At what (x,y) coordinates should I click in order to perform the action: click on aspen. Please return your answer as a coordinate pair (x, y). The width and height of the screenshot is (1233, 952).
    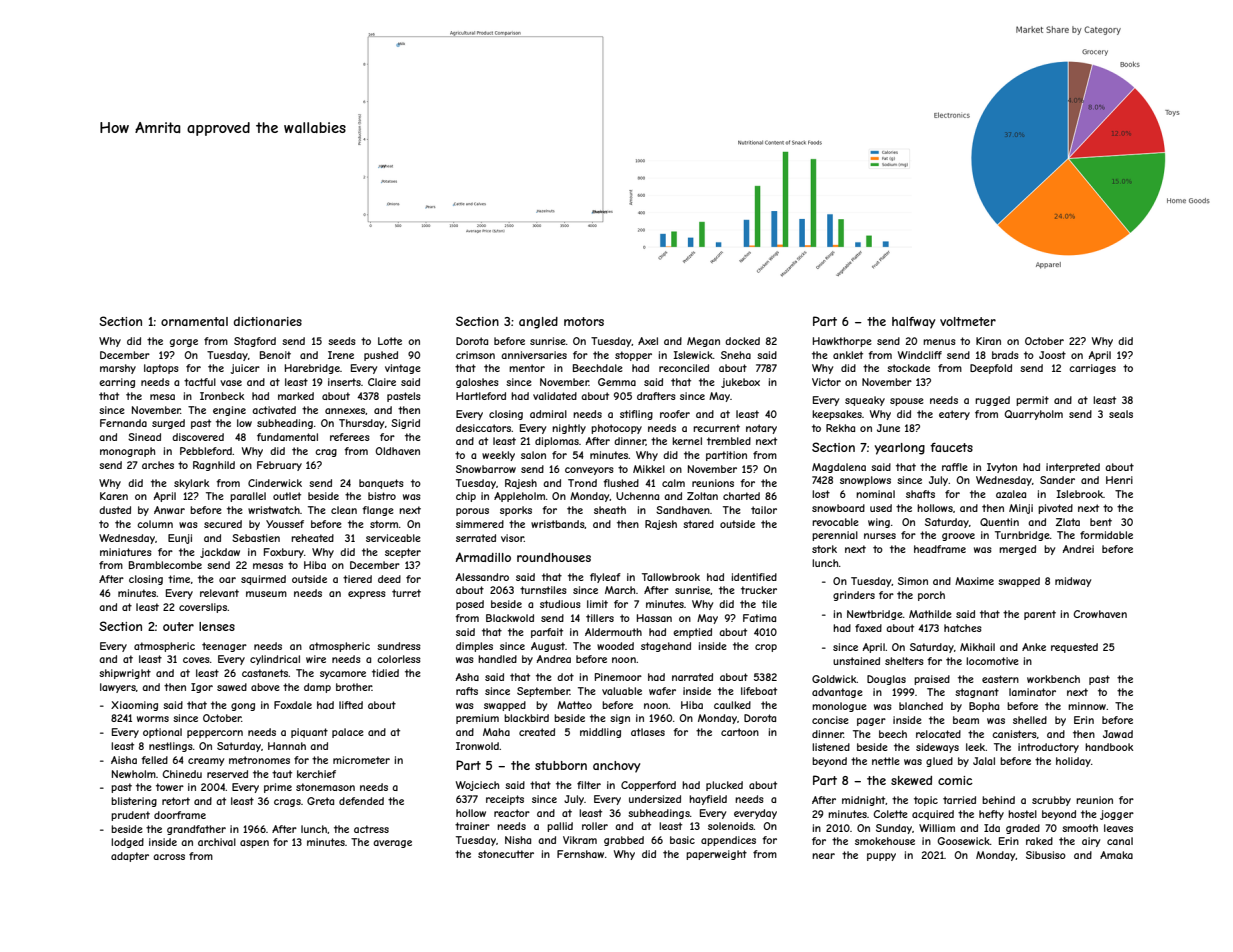
    Looking at the image, I should click on (254, 844).
